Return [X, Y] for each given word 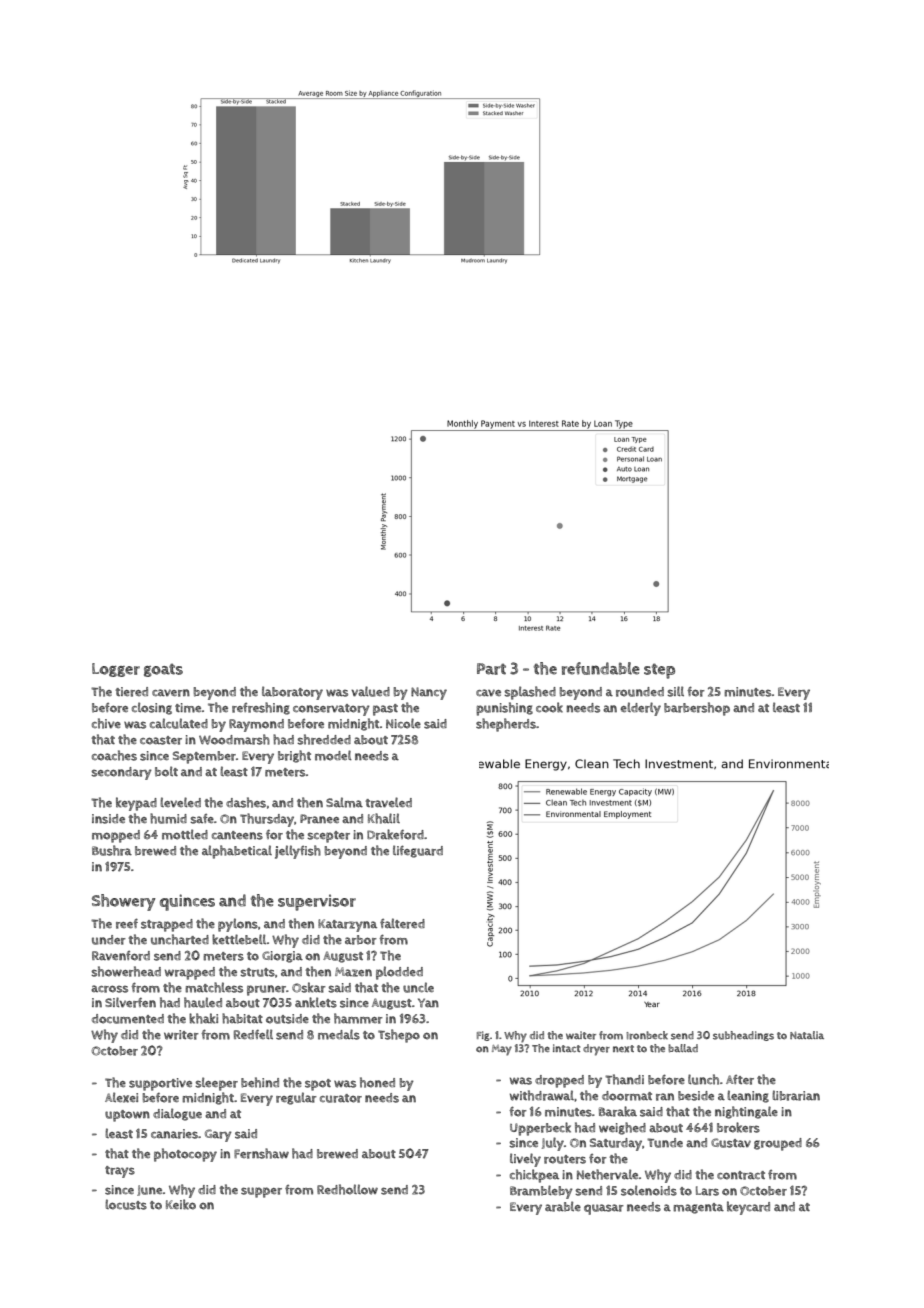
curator [341, 1098]
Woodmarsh [234, 739]
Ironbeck [647, 1035]
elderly [640, 709]
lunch [703, 1079]
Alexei [121, 1097]
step [659, 671]
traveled [388, 802]
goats [163, 670]
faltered [402, 923]
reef [127, 923]
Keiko [181, 1204]
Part [491, 669]
